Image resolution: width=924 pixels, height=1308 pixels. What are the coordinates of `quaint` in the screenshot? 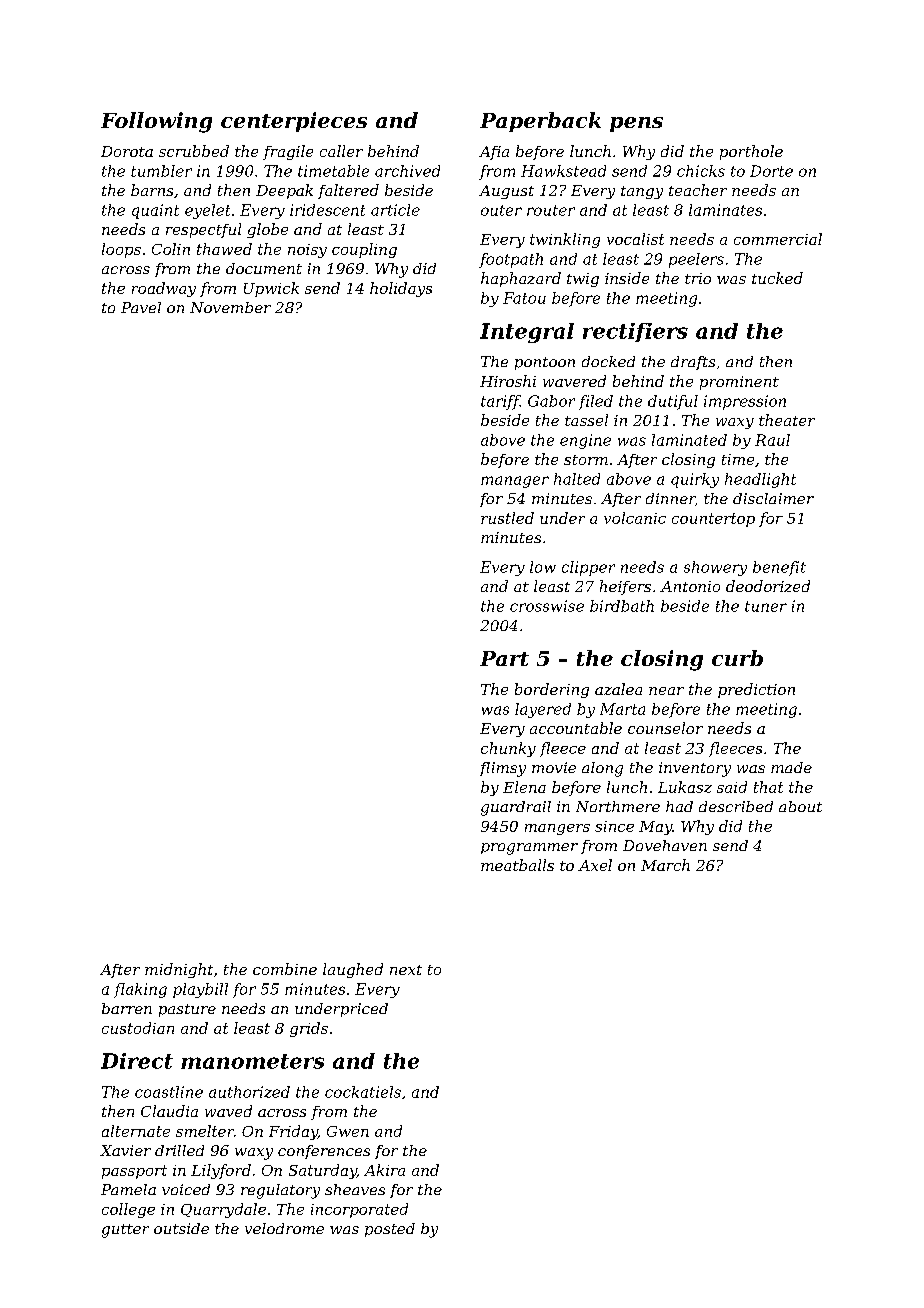 It's located at (155, 211).
